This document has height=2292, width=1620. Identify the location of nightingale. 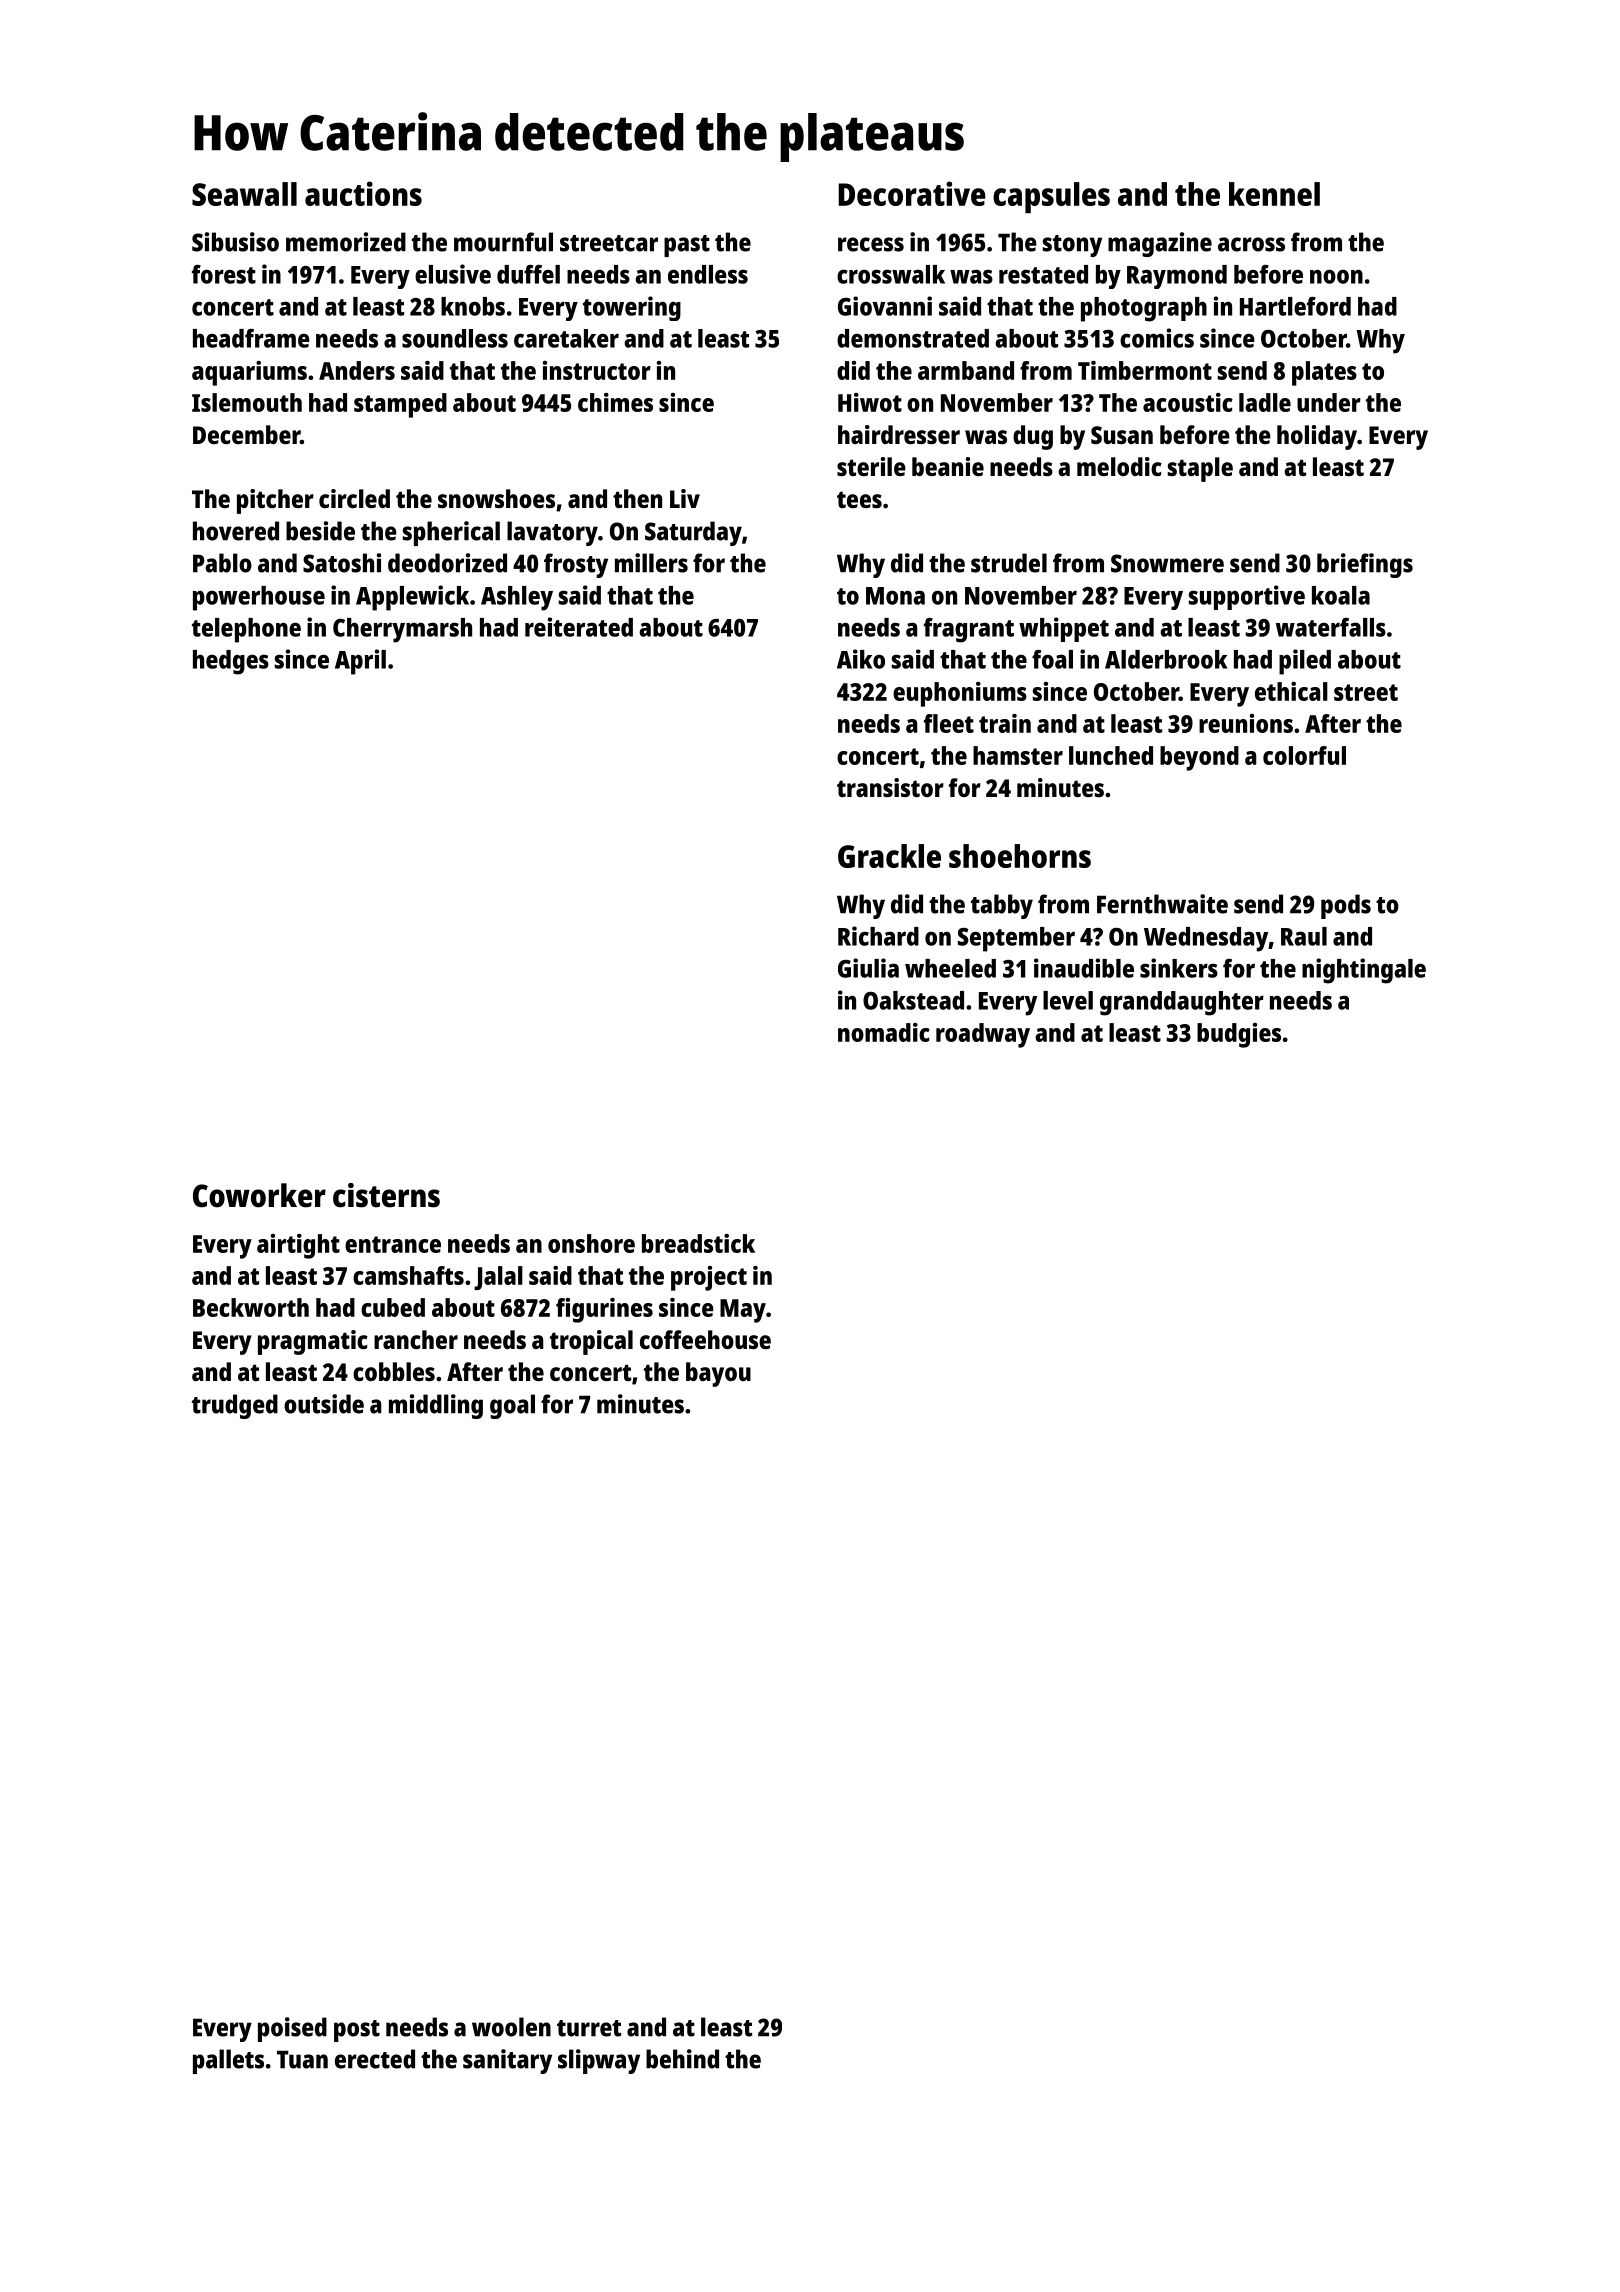
(1364, 971).
